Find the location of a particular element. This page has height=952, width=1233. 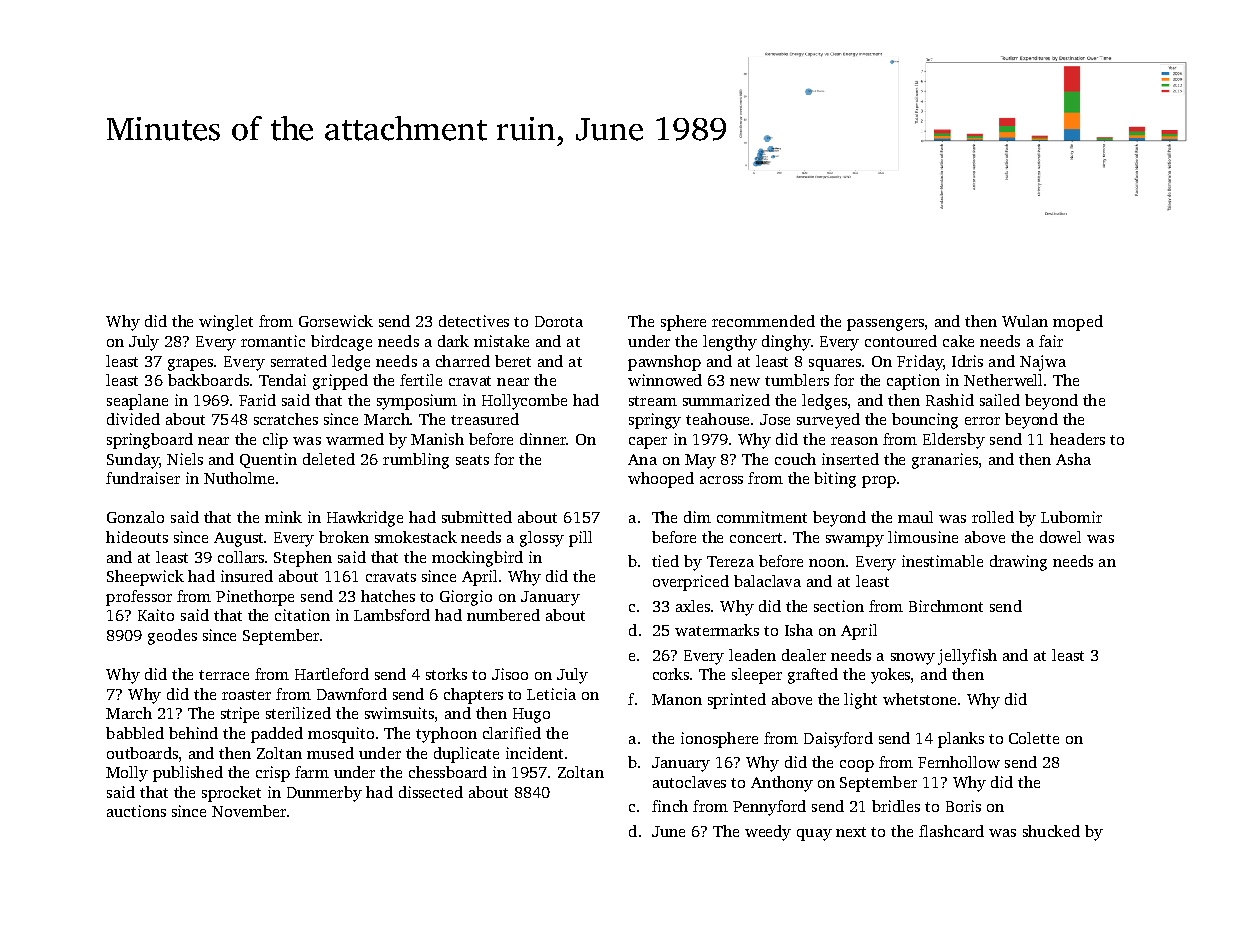

weedy is located at coordinates (768, 833).
